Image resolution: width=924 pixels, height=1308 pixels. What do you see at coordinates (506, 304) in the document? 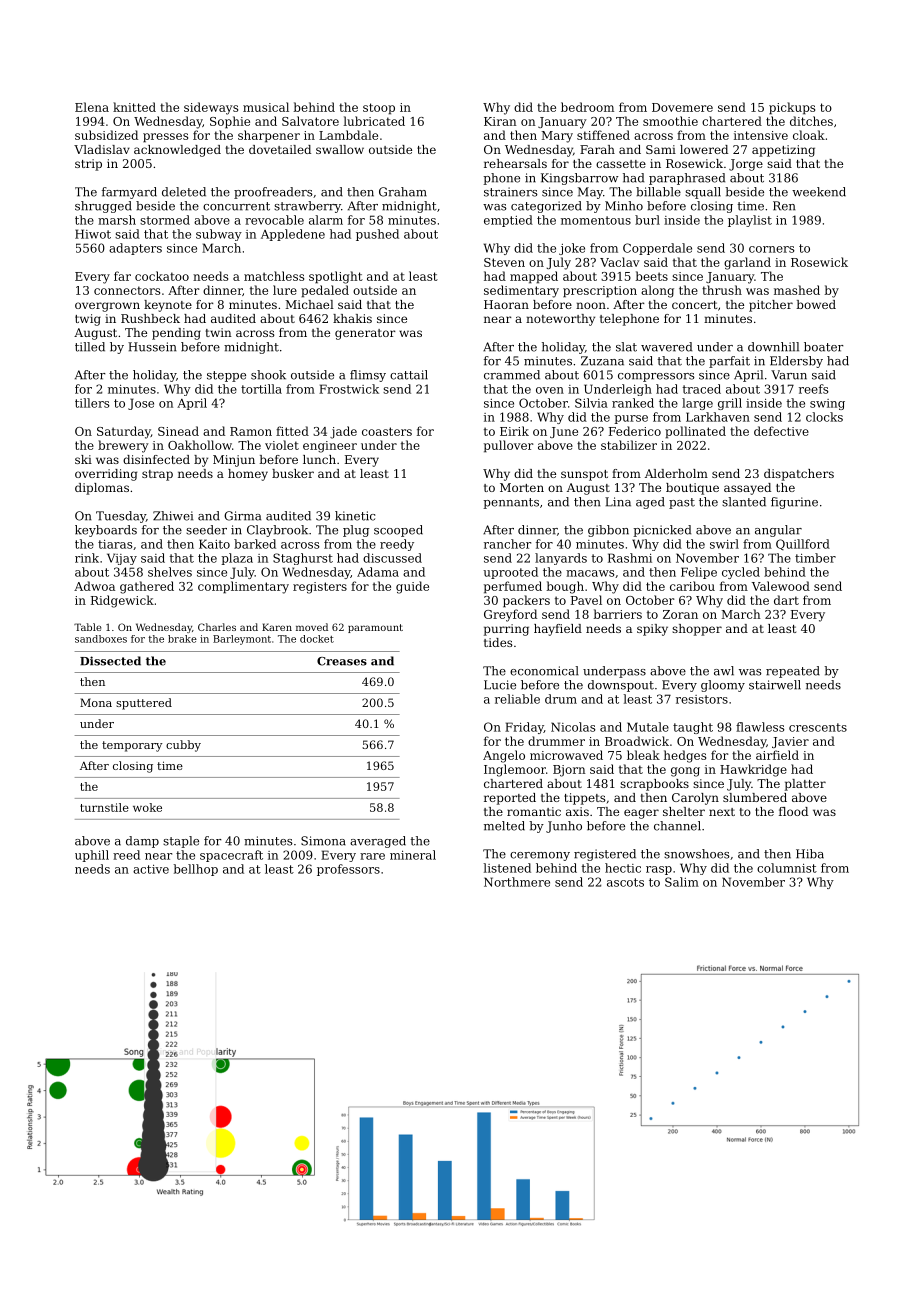
I see `Haoran` at bounding box center [506, 304].
